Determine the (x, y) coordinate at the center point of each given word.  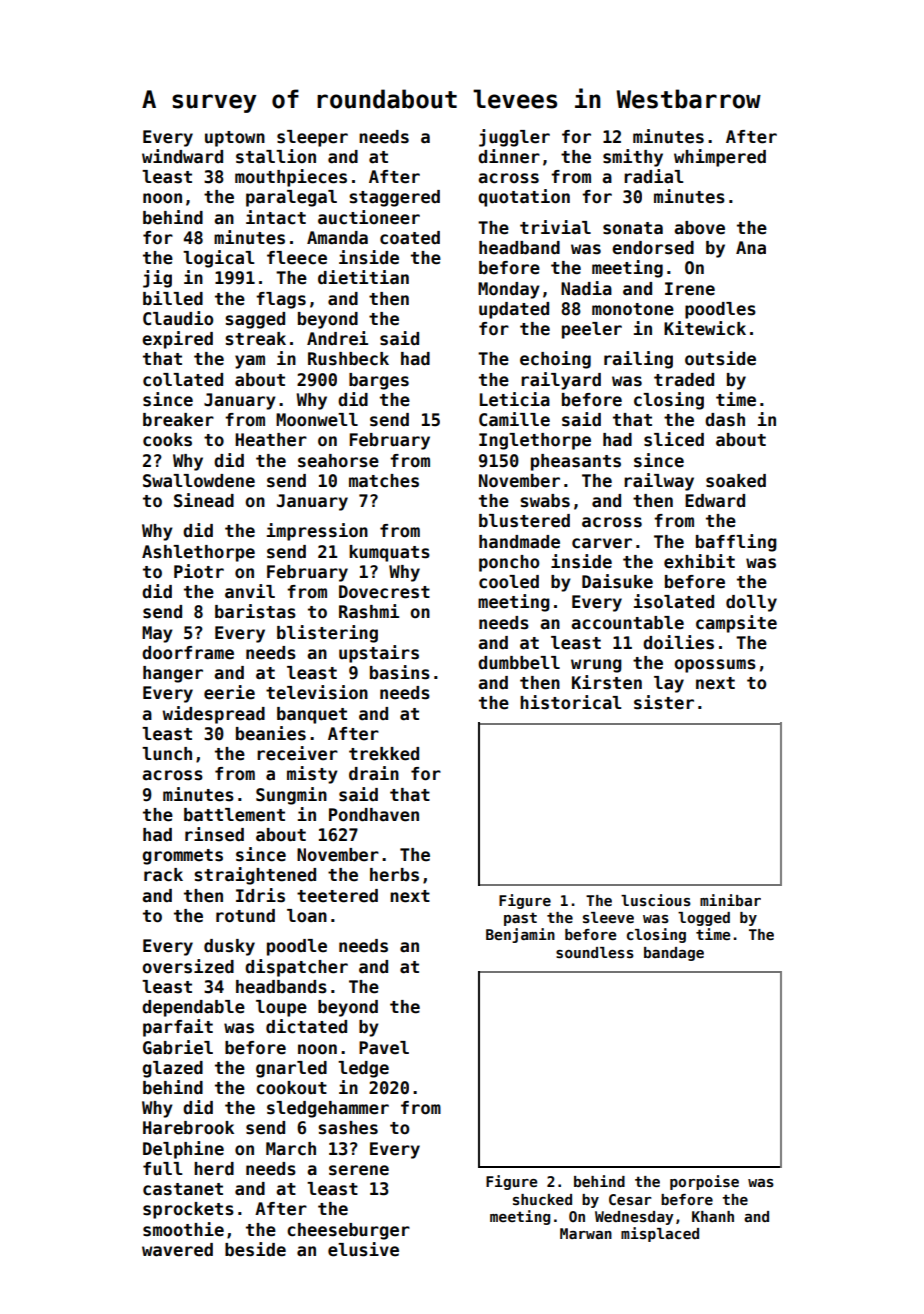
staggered (394, 198)
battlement (234, 815)
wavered (177, 1250)
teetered (337, 896)
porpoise (704, 1182)
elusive (363, 1249)
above (699, 228)
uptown (235, 139)
